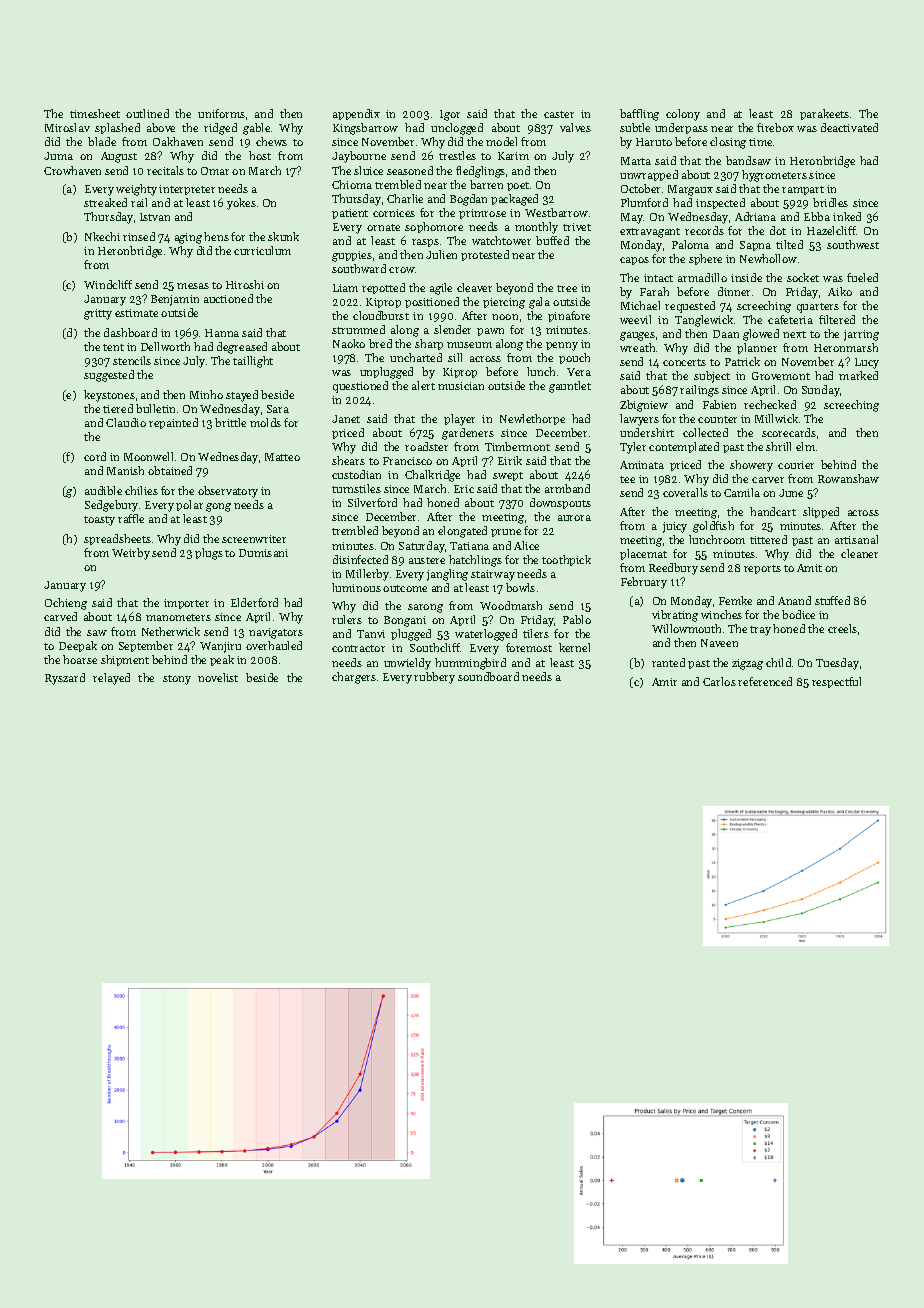  What do you see at coordinates (253, 362) in the page?
I see `taillight` at bounding box center [253, 362].
